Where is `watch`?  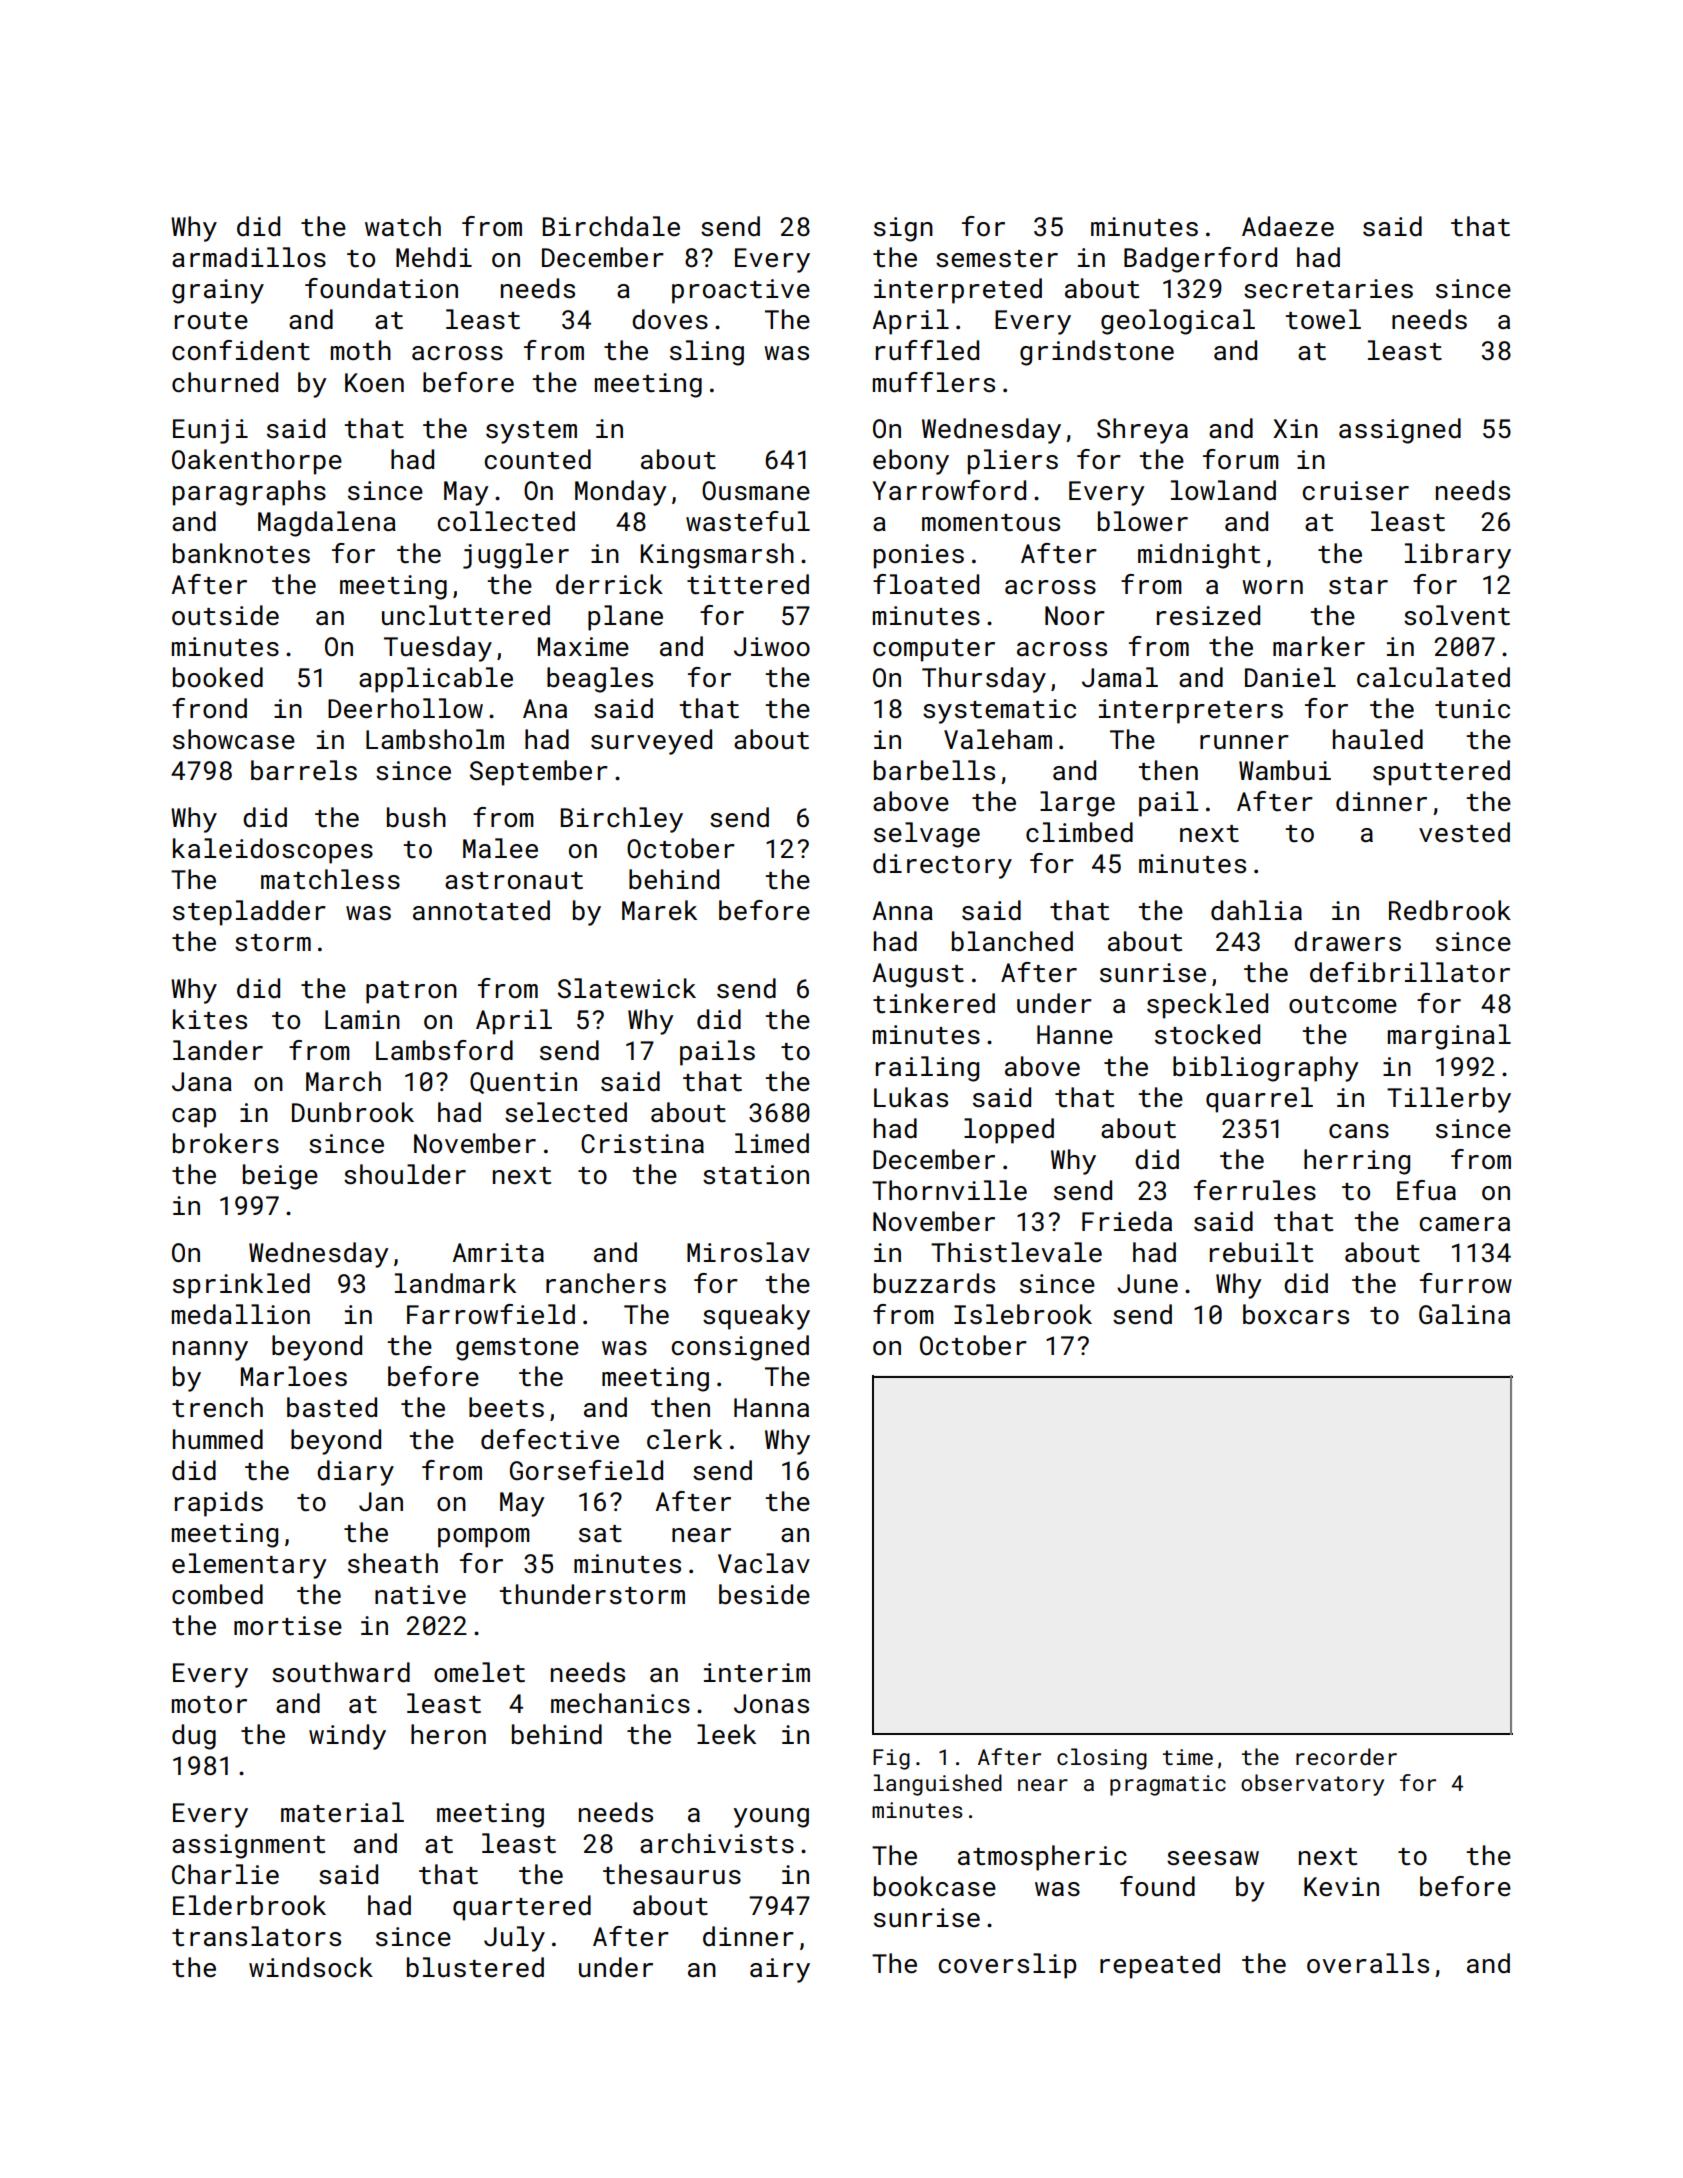 watch is located at coordinates (403, 226).
